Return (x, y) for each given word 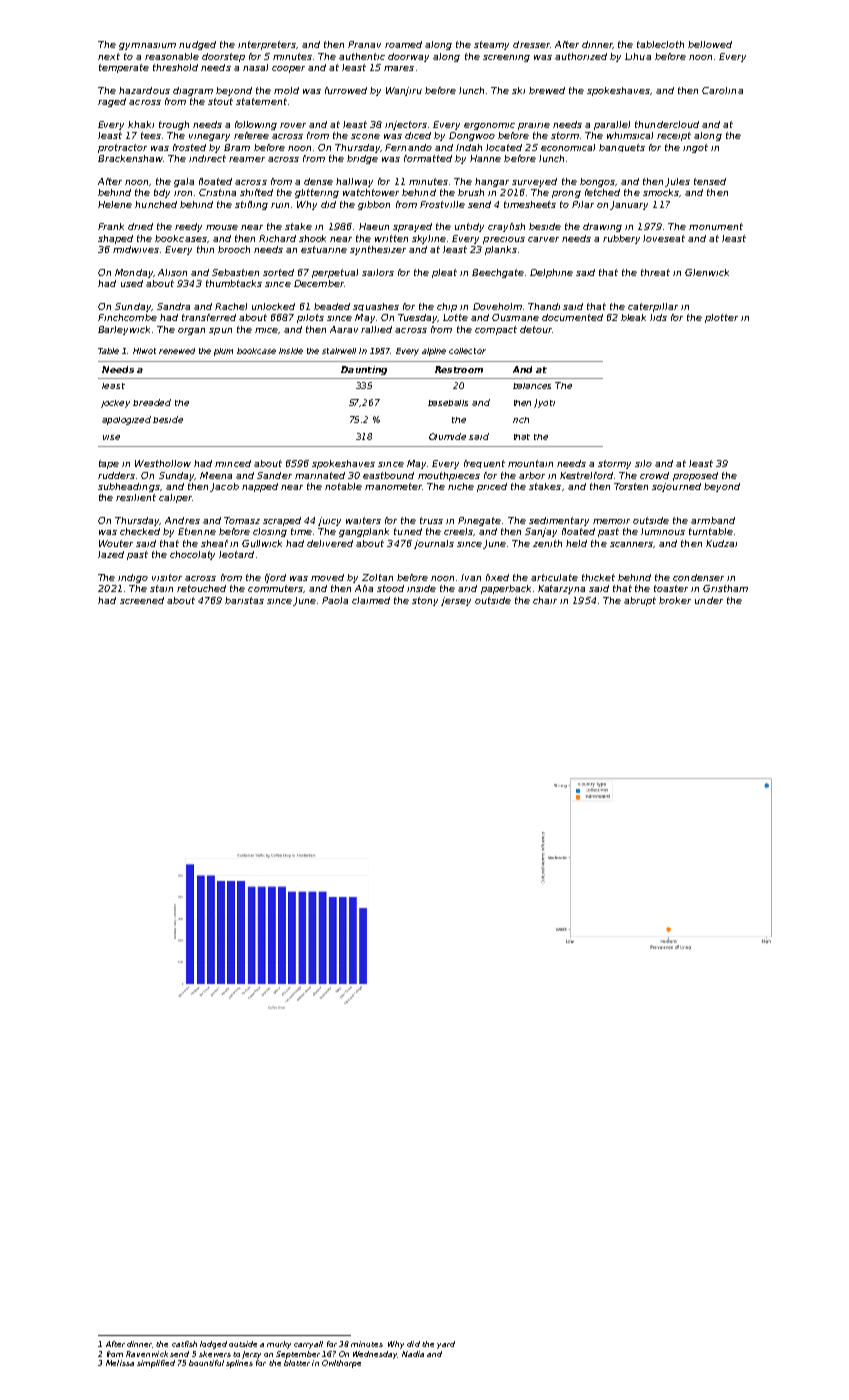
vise (111, 437)
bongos (597, 182)
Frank (111, 226)
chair (545, 600)
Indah (469, 147)
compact (496, 330)
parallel (612, 125)
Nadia (413, 1354)
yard (446, 1345)
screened (142, 600)
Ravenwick (147, 1354)
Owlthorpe (341, 1364)
